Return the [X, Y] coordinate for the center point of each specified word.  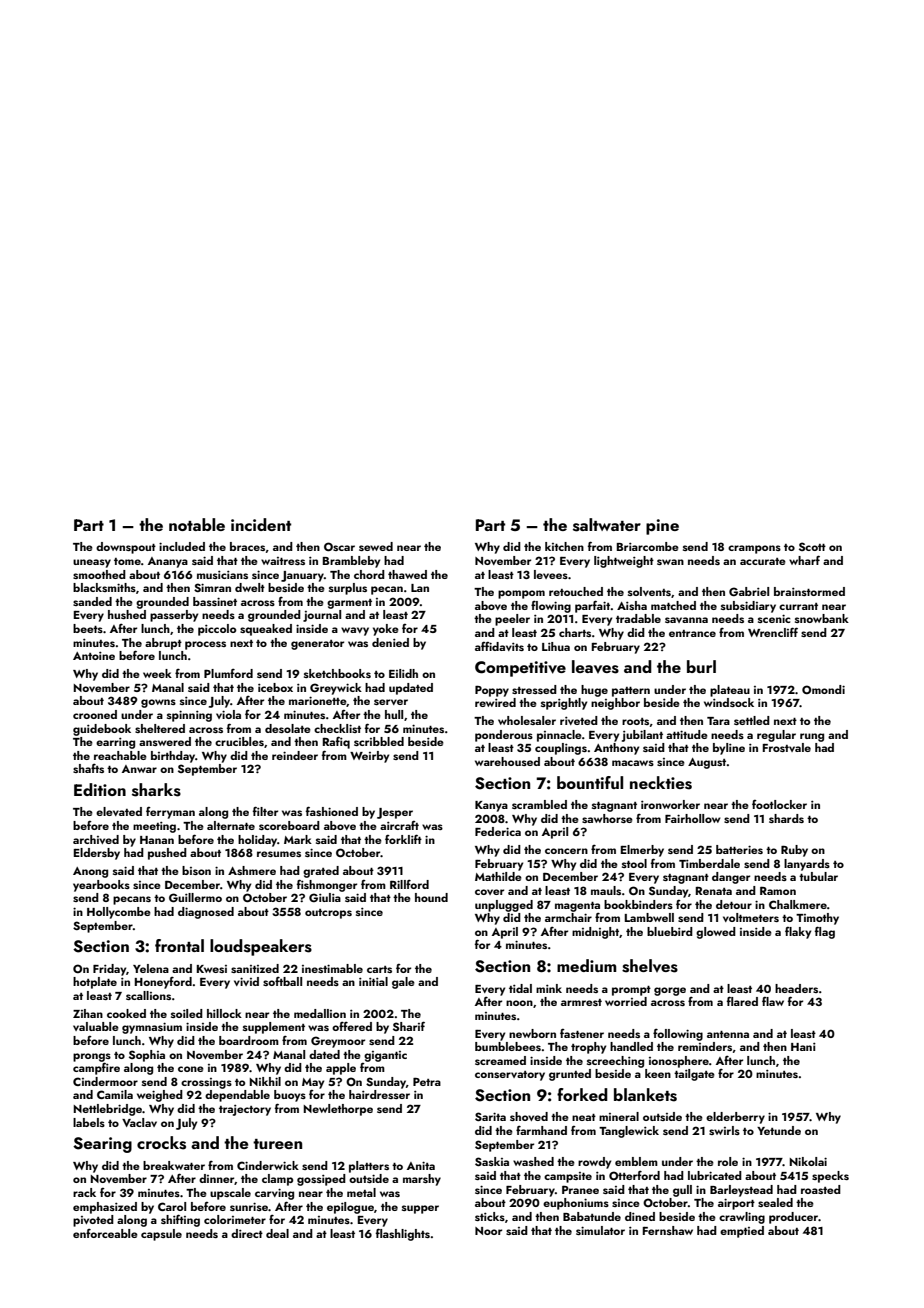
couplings [561, 749]
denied [390, 642]
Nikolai [808, 1161]
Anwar [139, 769]
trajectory [245, 1110]
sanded [92, 601]
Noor [488, 1231]
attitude [687, 734]
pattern [631, 692]
